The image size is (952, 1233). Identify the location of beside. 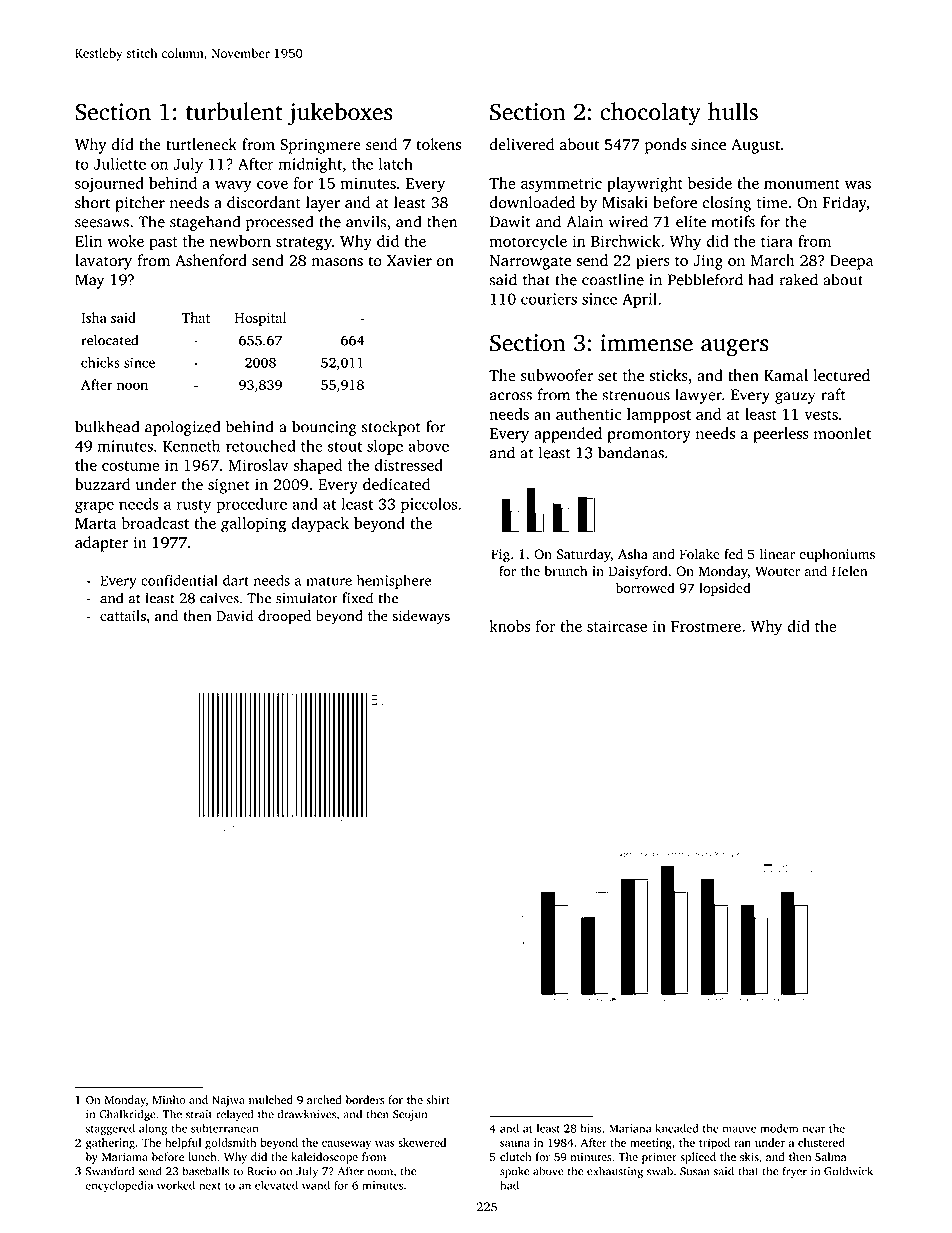
(710, 183).
